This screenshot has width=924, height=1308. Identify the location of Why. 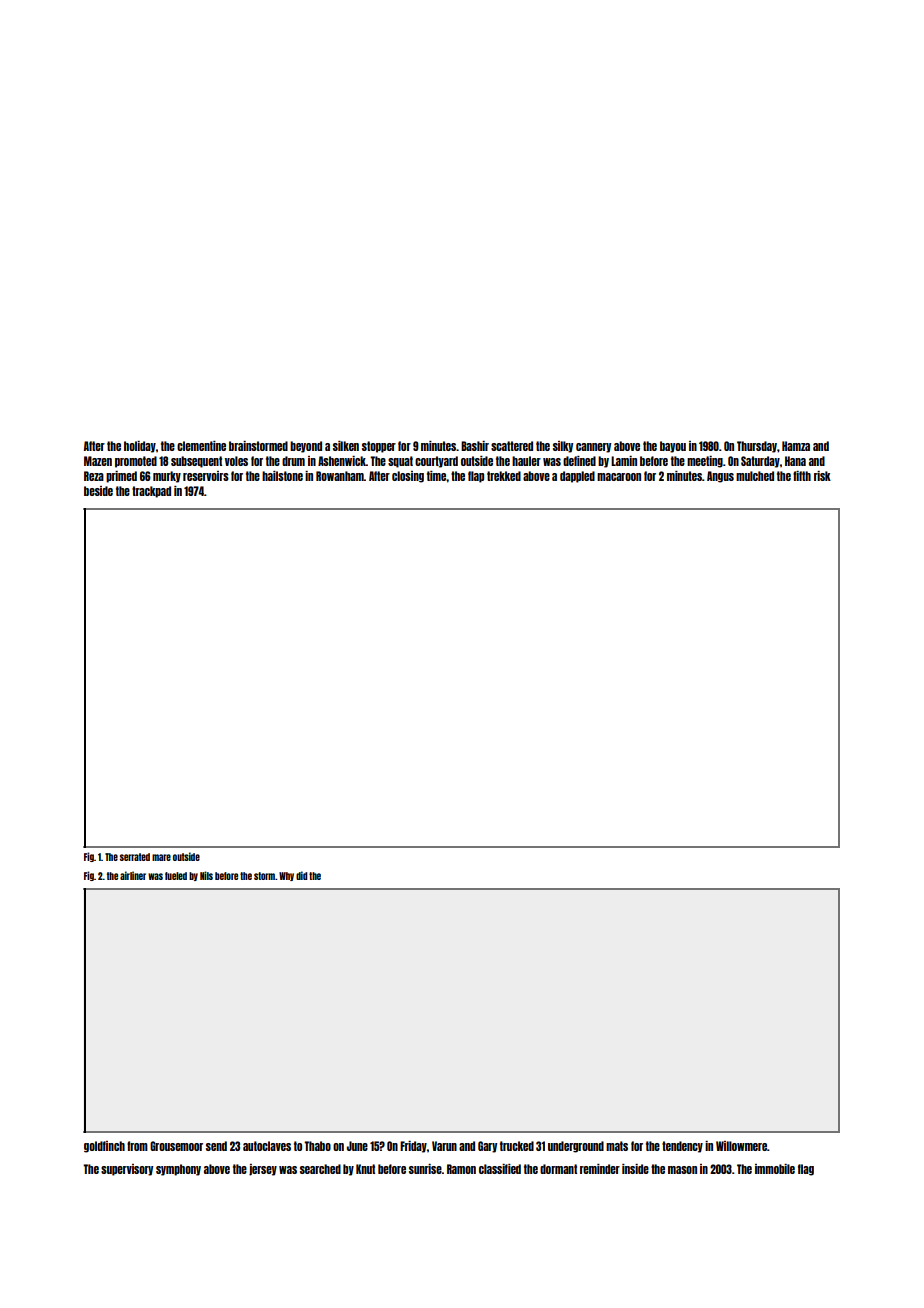
(286, 876).
